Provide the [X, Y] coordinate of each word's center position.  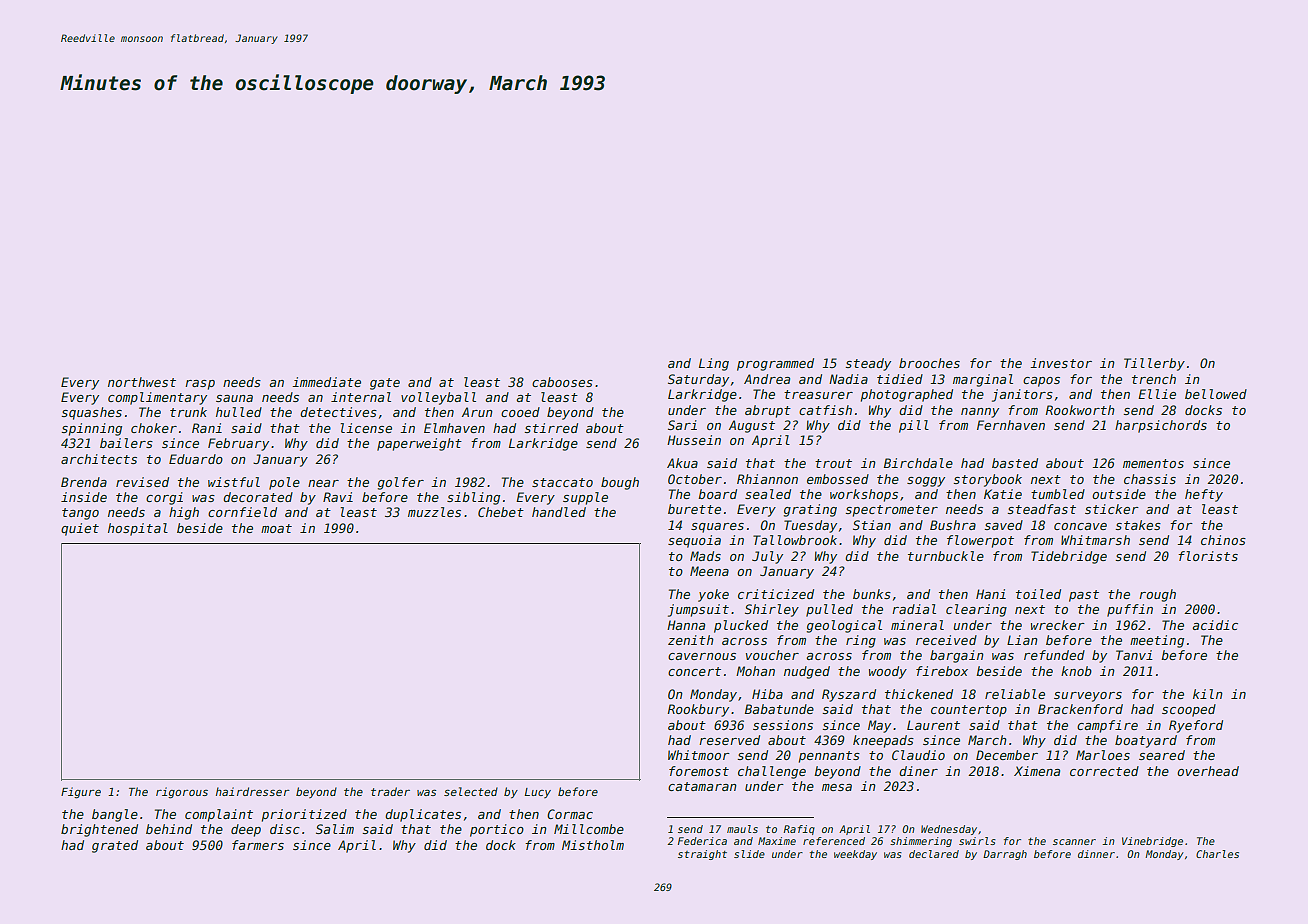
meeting [1157, 641]
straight [702, 855]
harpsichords [1161, 426]
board [717, 494]
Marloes [1103, 755]
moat [276, 528]
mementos [1153, 463]
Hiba [767, 694]
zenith [691, 640]
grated [115, 846]
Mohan [755, 671]
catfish [825, 410]
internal [361, 397]
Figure [81, 793]
